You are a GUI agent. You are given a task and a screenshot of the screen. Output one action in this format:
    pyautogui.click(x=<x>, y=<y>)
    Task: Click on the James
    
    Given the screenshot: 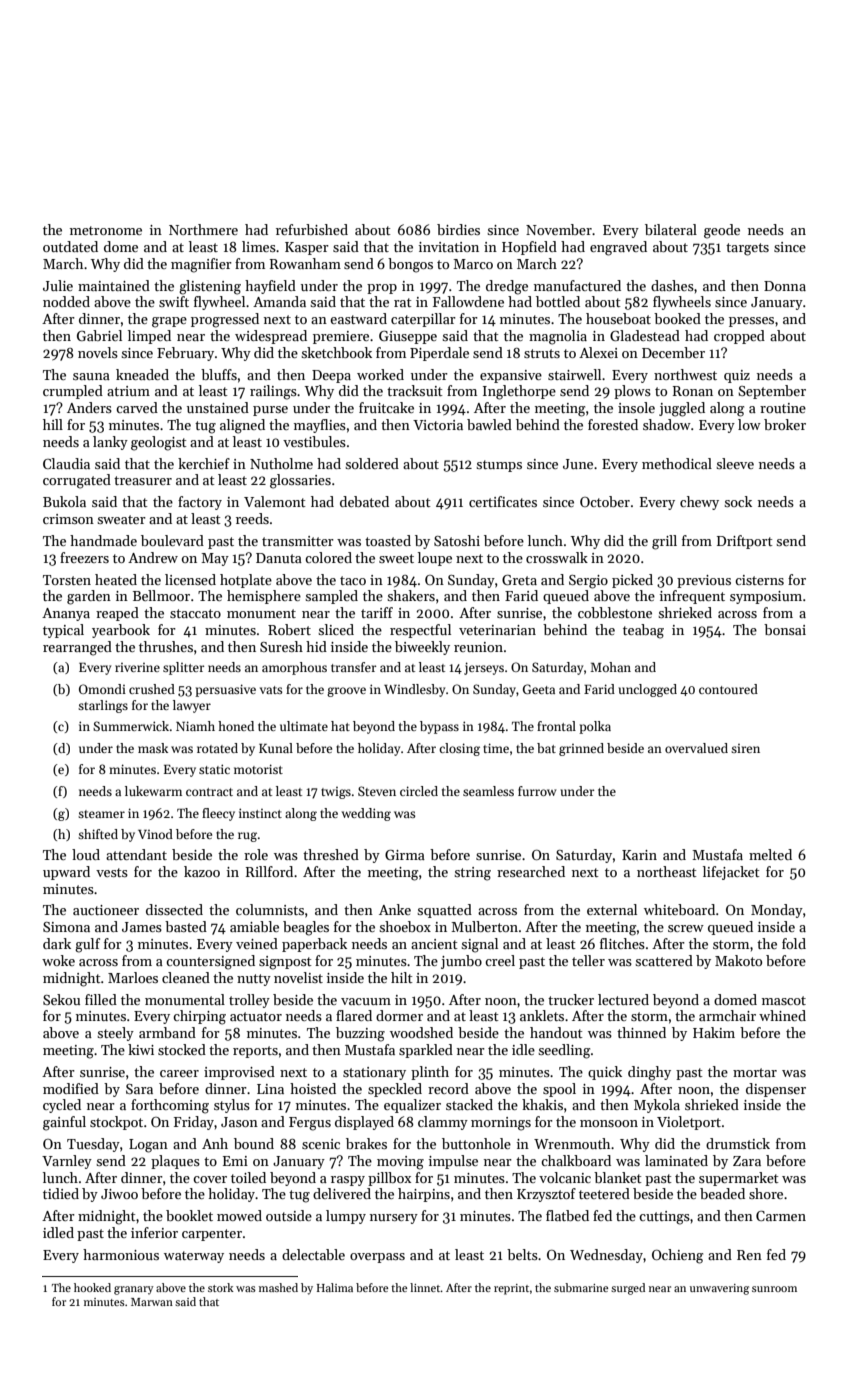 What is the action you would take?
    pyautogui.click(x=142, y=927)
